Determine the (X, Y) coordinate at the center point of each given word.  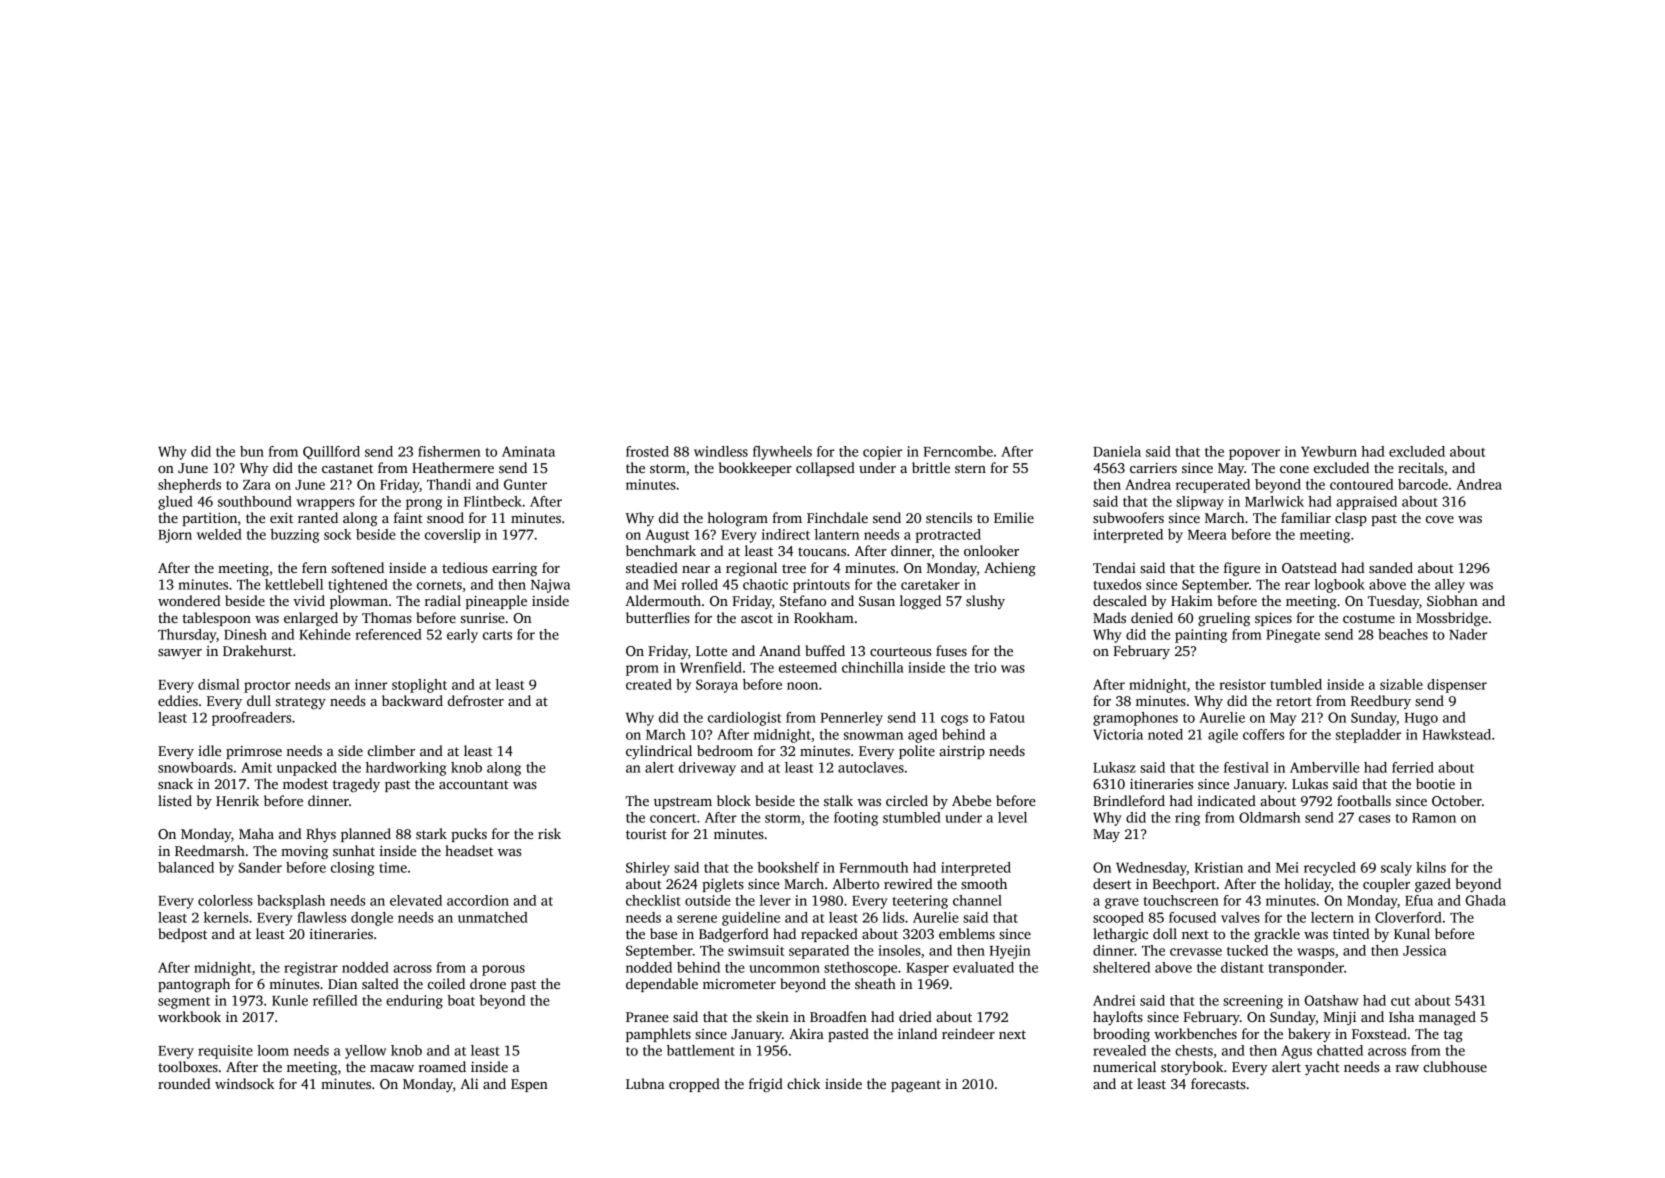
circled (907, 800)
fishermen (449, 451)
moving (304, 852)
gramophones (1135, 719)
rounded (184, 1083)
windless (721, 451)
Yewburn (1329, 451)
